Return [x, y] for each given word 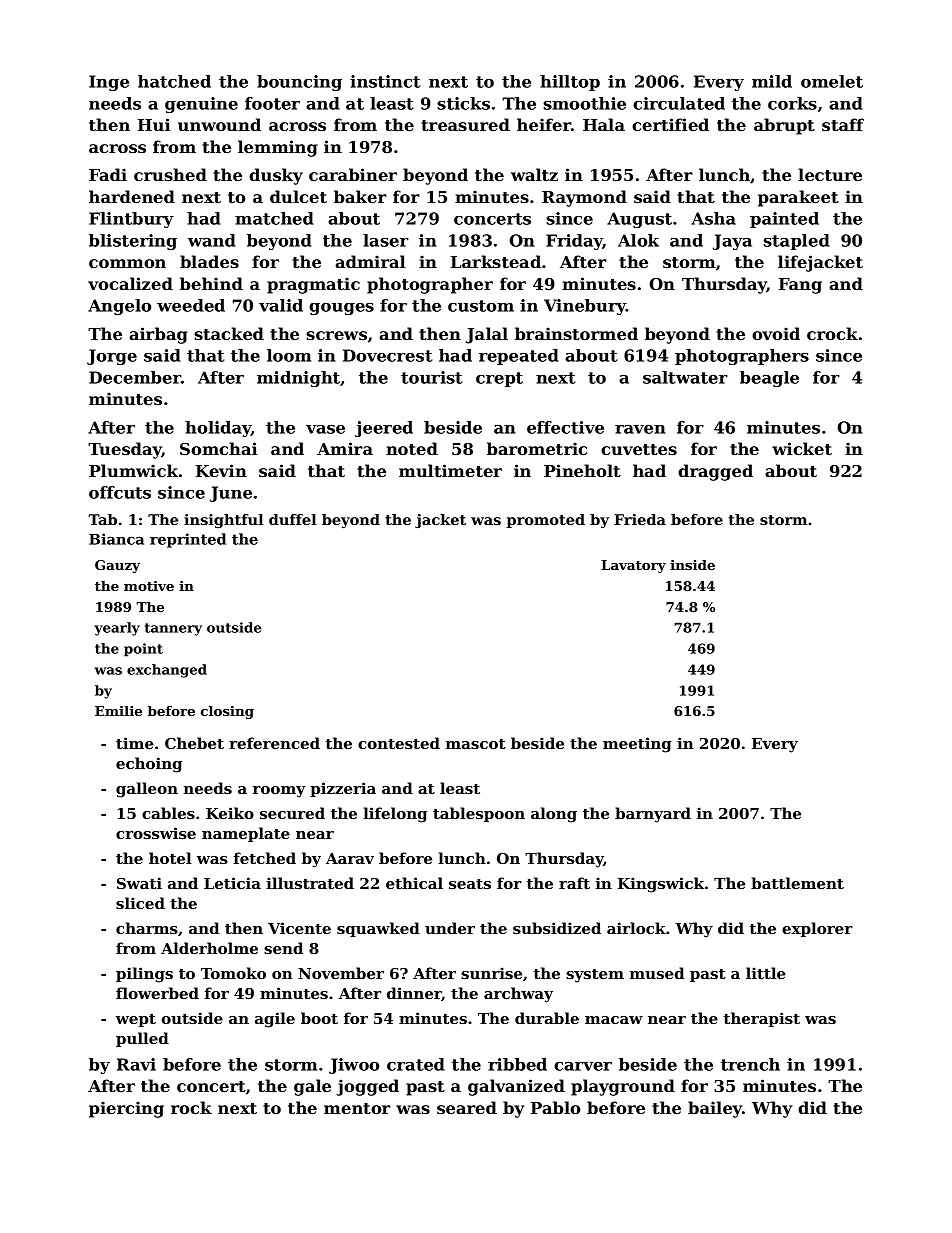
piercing [126, 1109]
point [143, 650]
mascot [476, 744]
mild [772, 81]
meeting [637, 745]
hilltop [570, 83]
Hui [154, 124]
